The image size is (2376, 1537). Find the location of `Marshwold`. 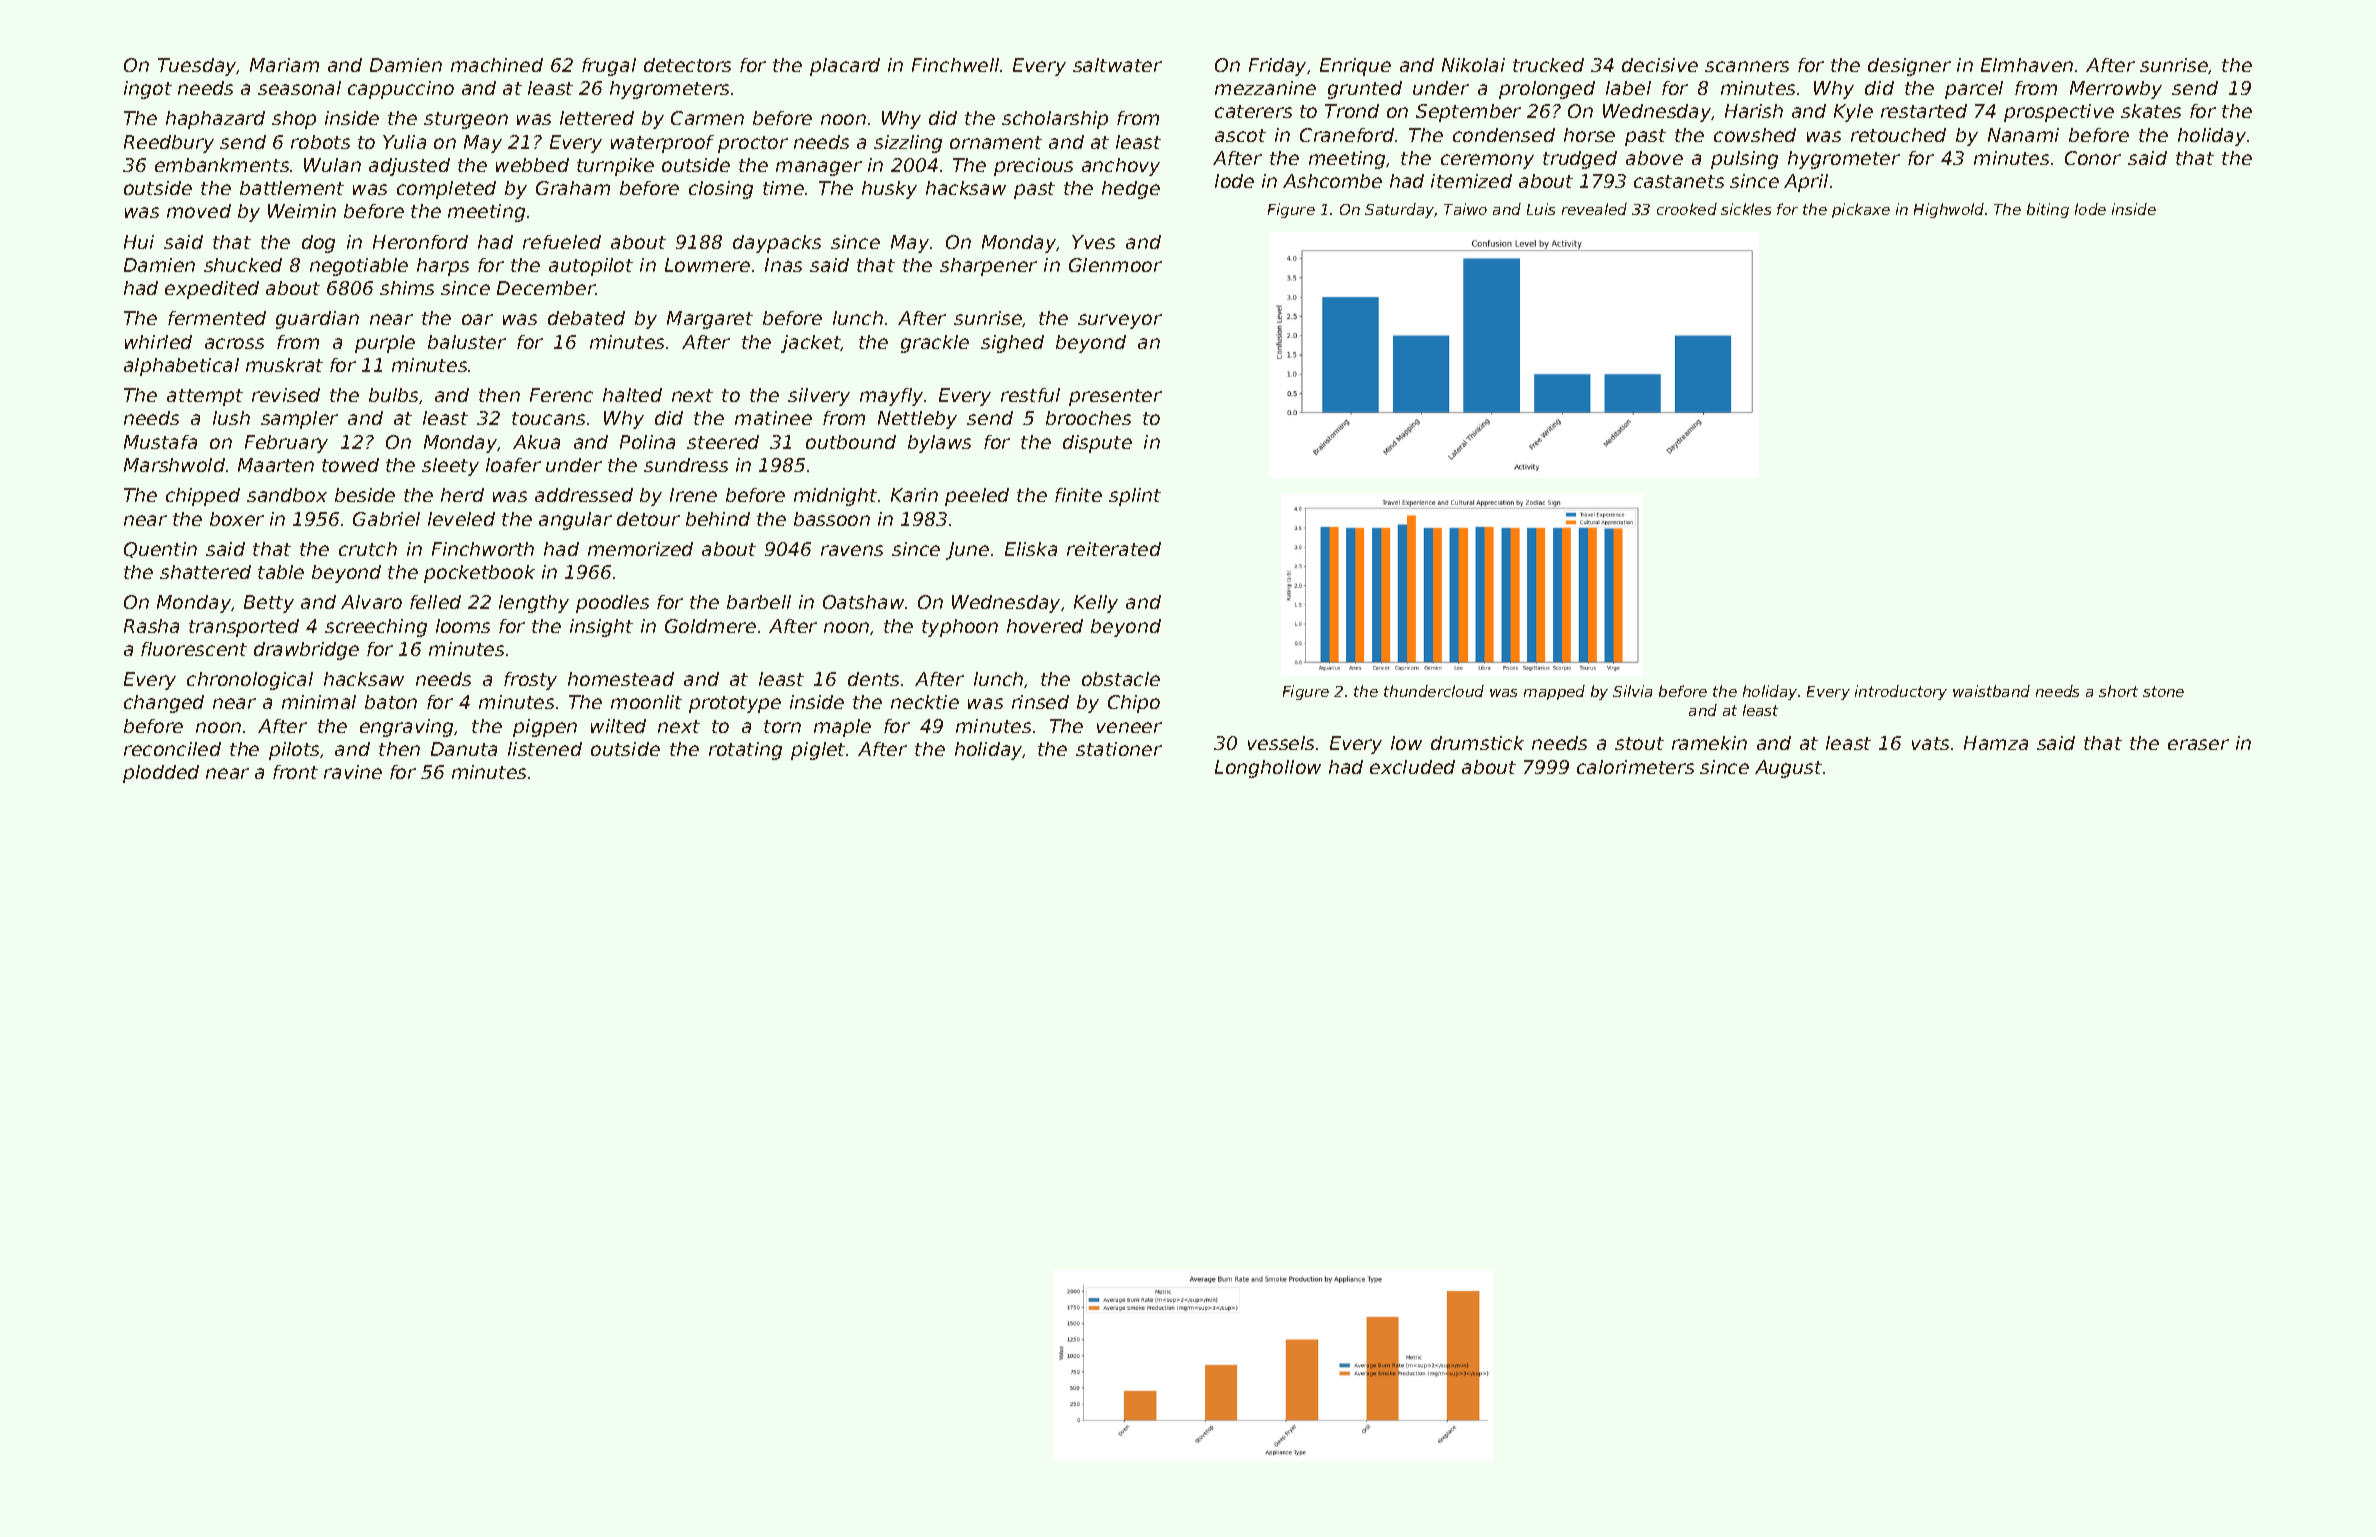

Marshwold is located at coordinates (174, 465).
